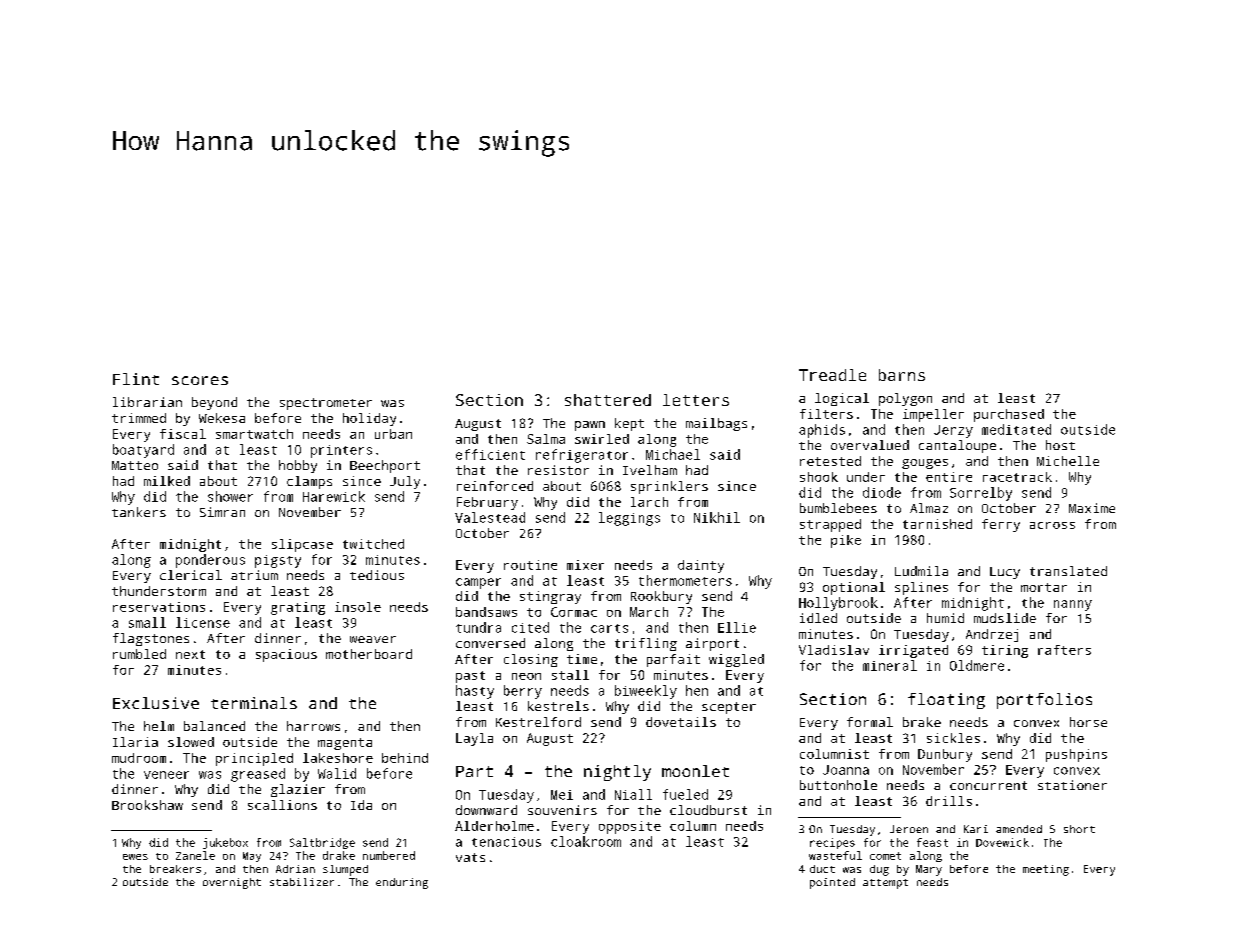  I want to click on short, so click(1079, 829).
